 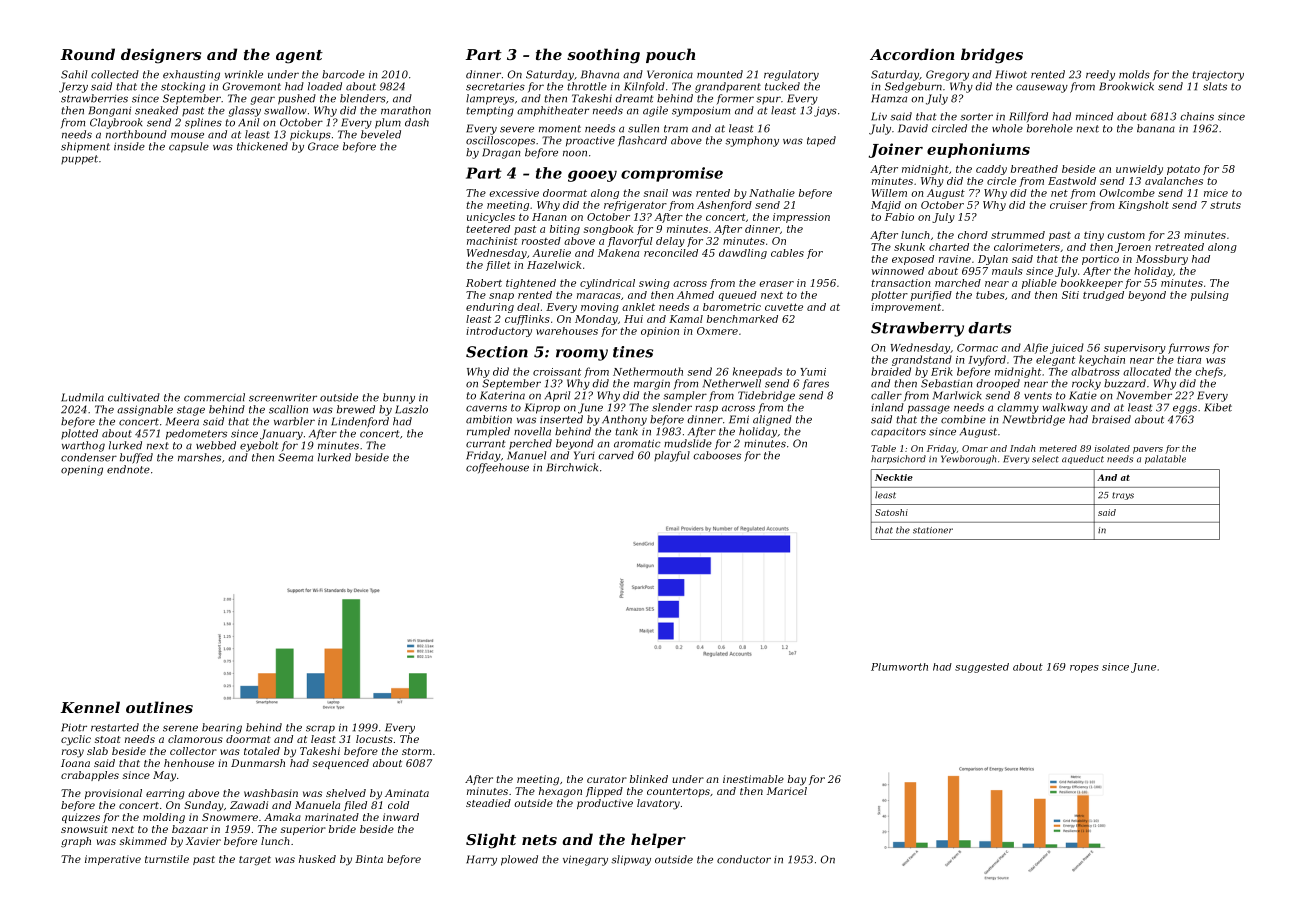 What do you see at coordinates (369, 859) in the screenshot?
I see `Binta` at bounding box center [369, 859].
